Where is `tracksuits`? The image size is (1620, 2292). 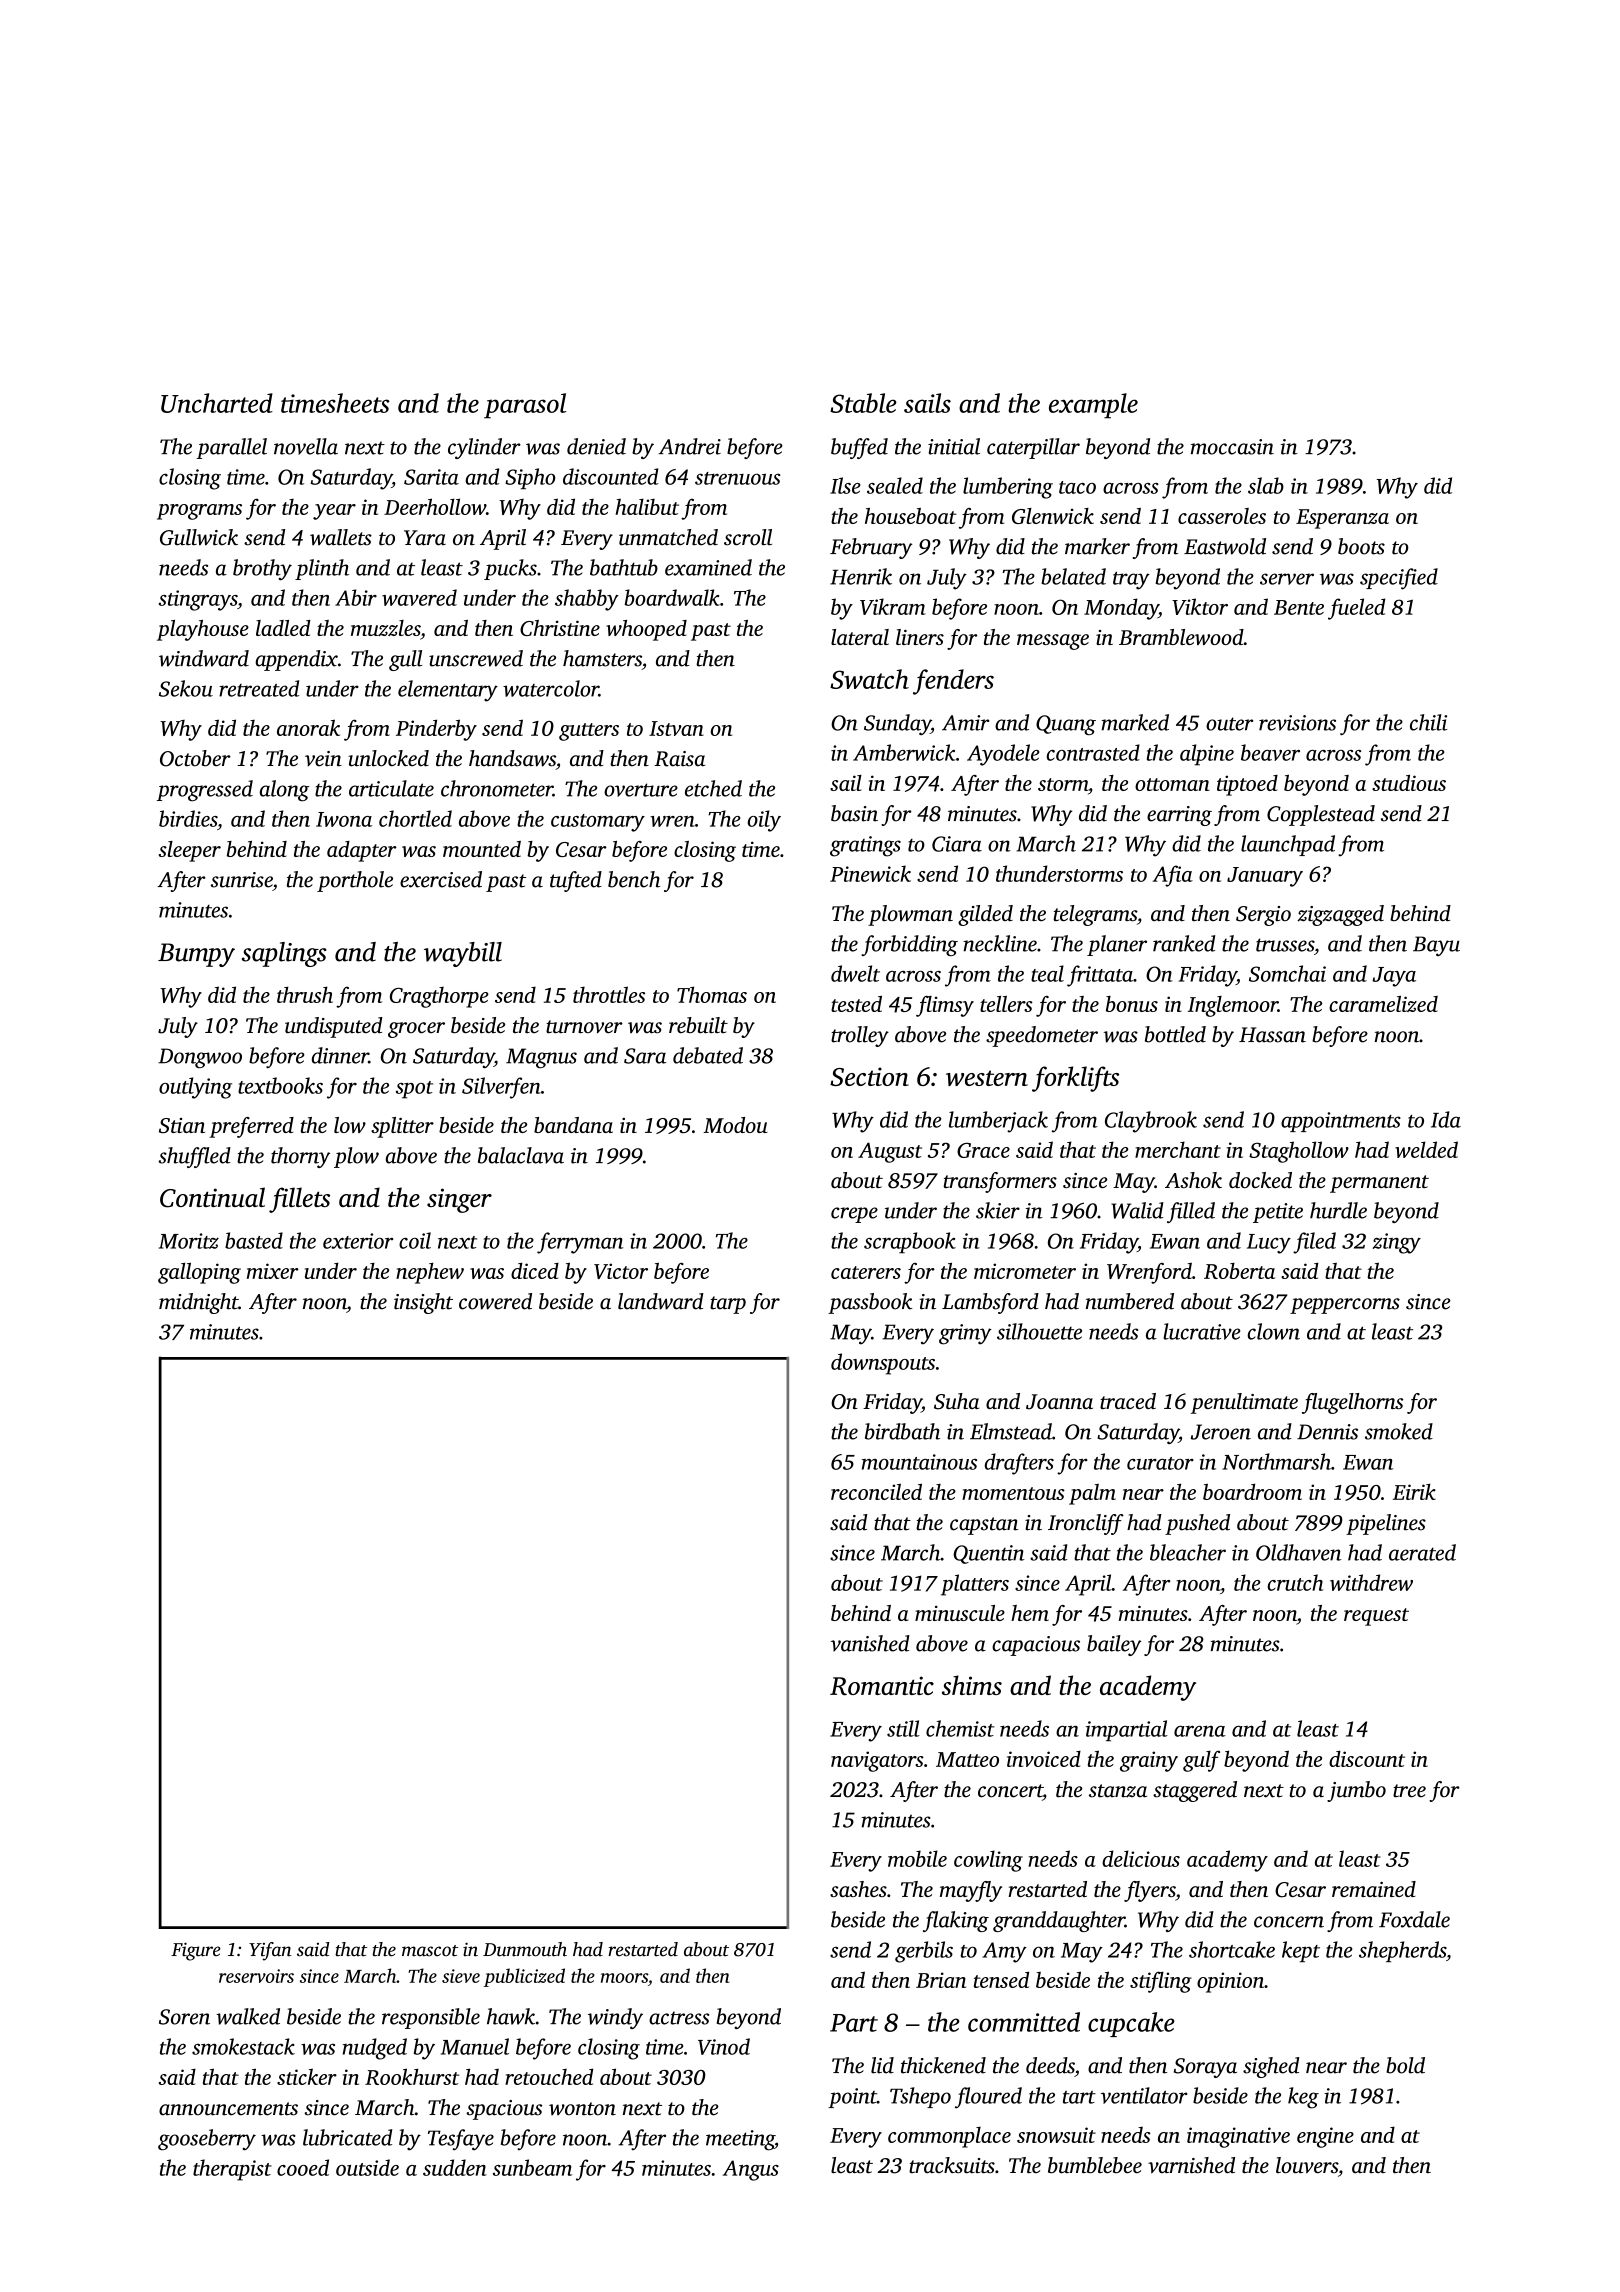 tracksuits is located at coordinates (952, 2165).
